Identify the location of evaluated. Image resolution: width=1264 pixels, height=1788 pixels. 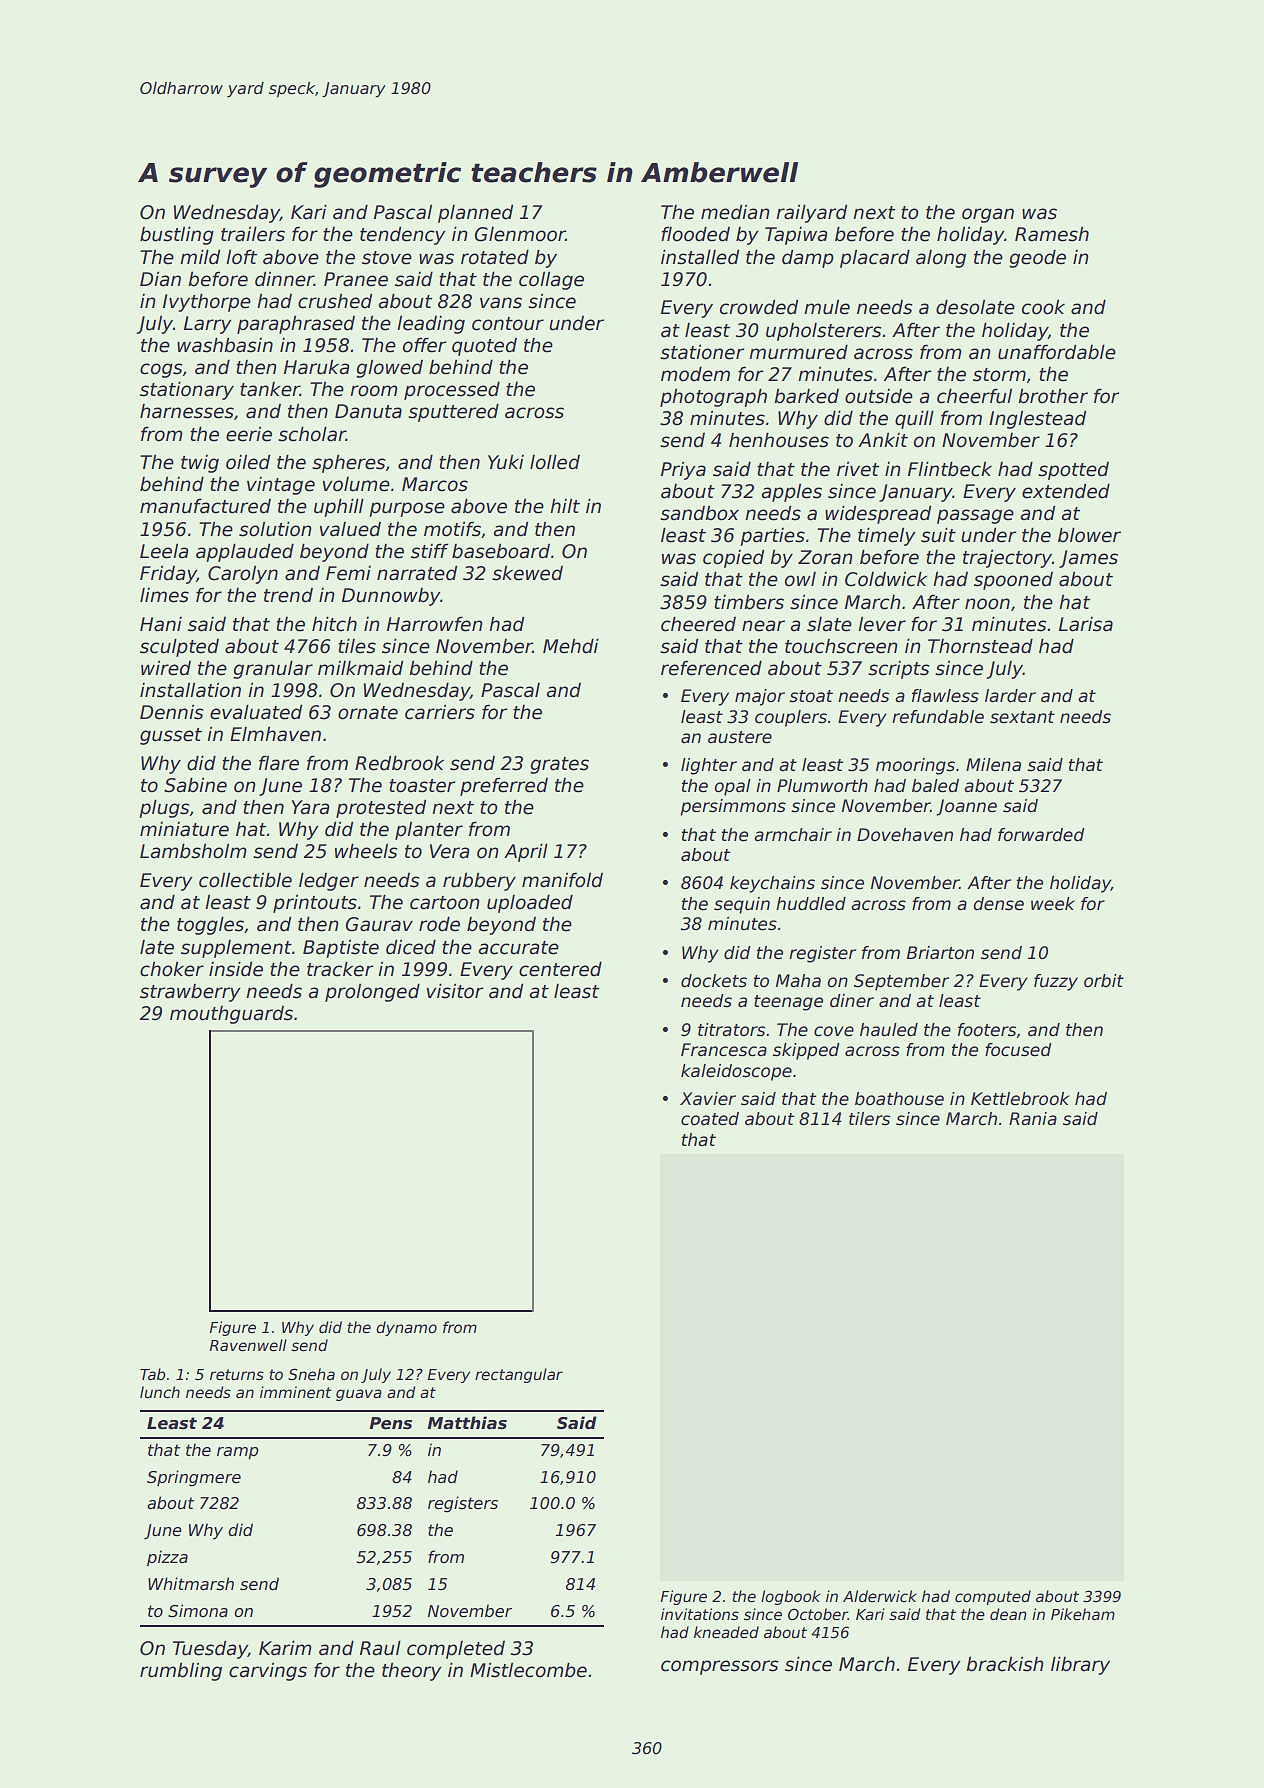
(256, 712).
